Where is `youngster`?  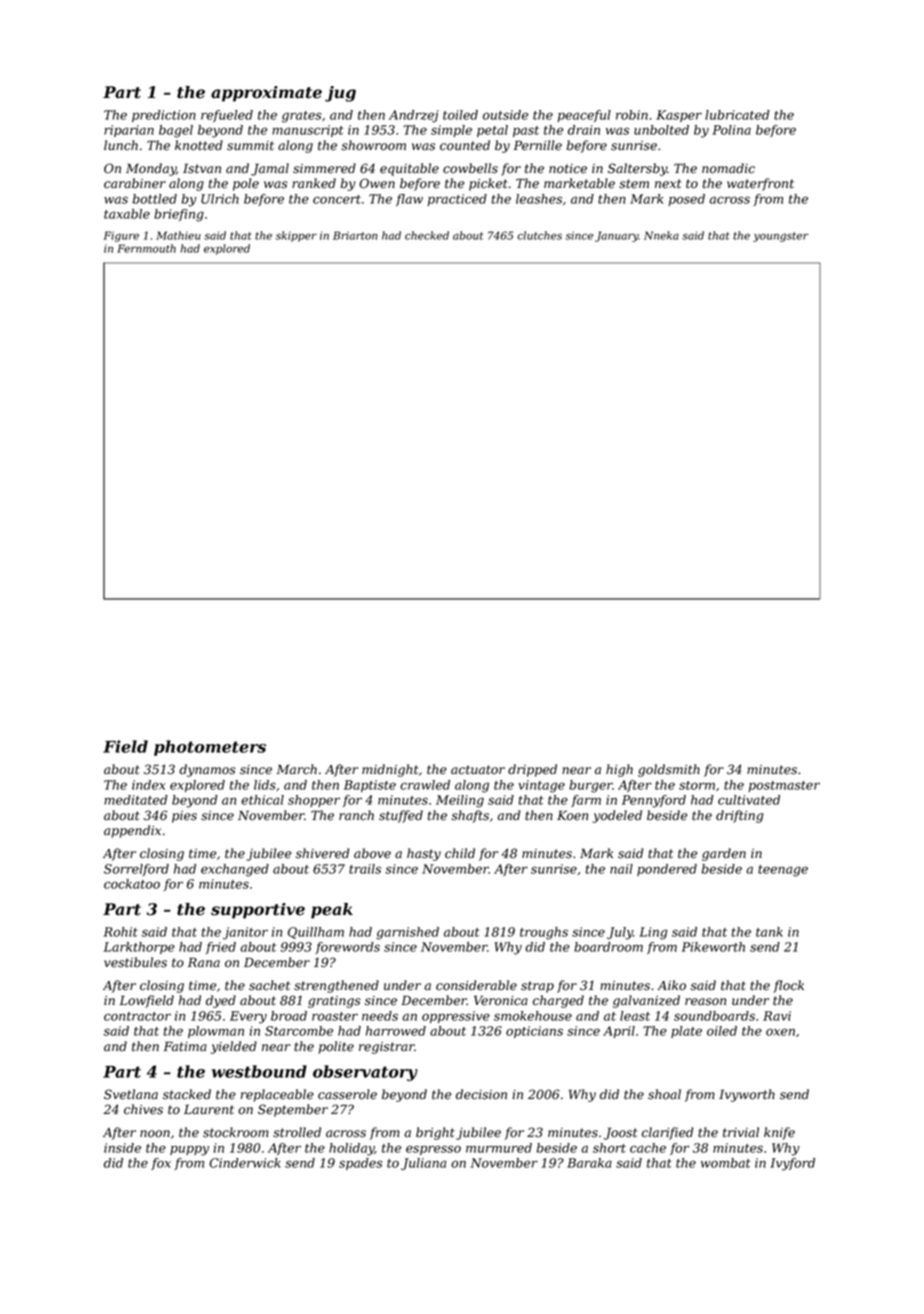 youngster is located at coordinates (780, 237).
